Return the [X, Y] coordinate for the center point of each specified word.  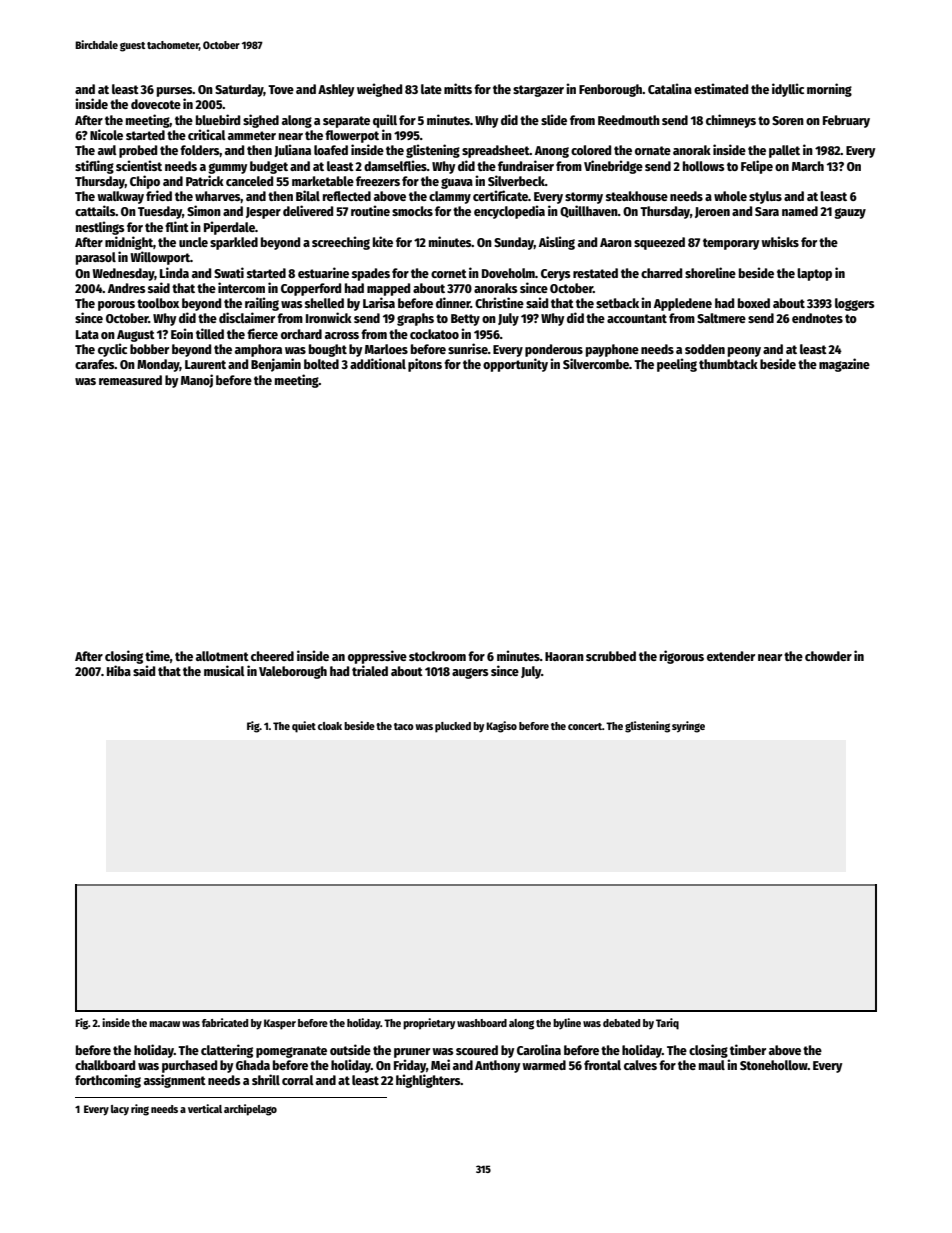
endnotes [817, 318]
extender [731, 656]
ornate [653, 150]
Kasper [280, 1024]
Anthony [498, 1066]
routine [370, 210]
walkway [120, 197]
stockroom [437, 656]
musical [224, 670]
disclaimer [247, 317]
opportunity [515, 365]
